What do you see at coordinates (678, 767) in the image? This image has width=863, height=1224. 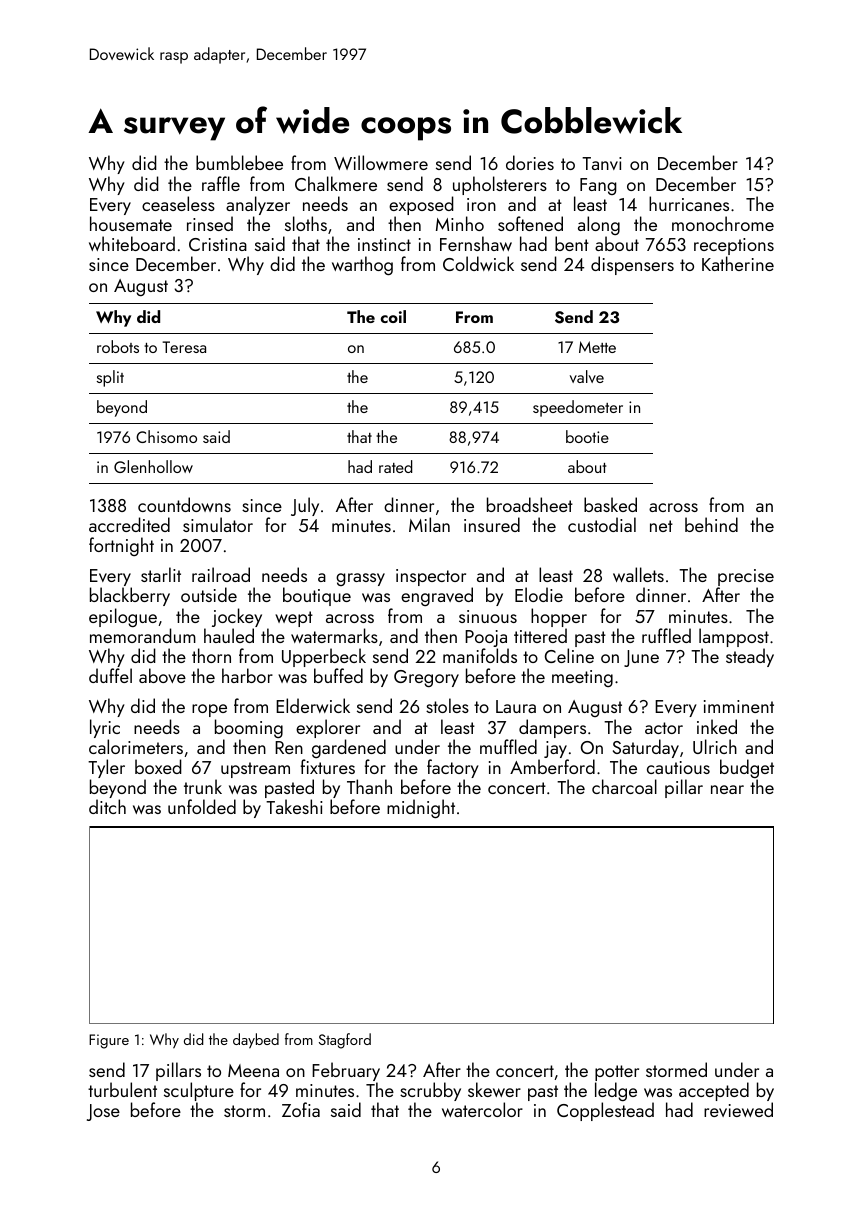 I see `cautious` at bounding box center [678, 767].
